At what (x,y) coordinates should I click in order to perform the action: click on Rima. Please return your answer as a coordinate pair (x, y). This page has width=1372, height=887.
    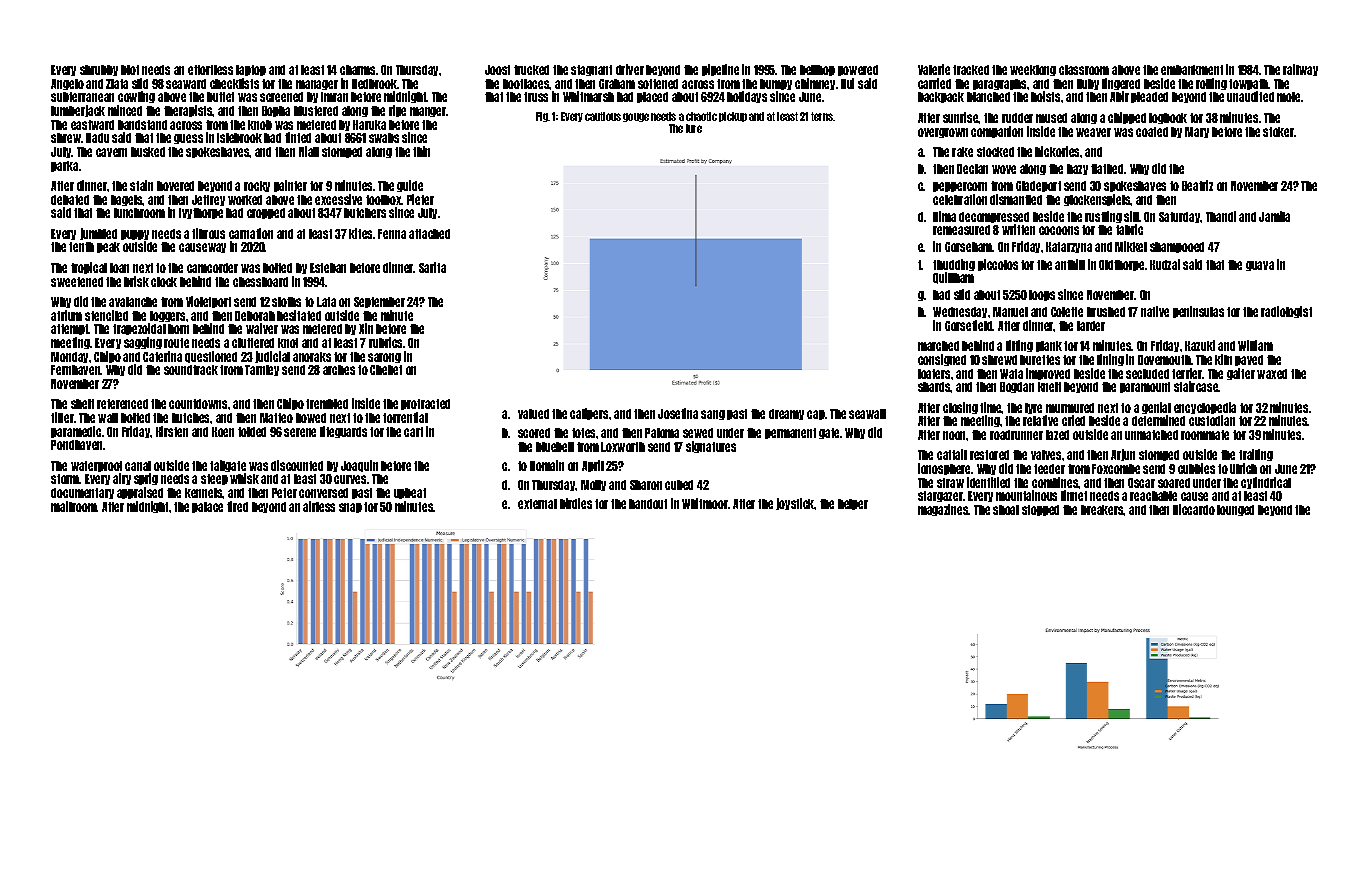
    Looking at the image, I should click on (944, 216).
